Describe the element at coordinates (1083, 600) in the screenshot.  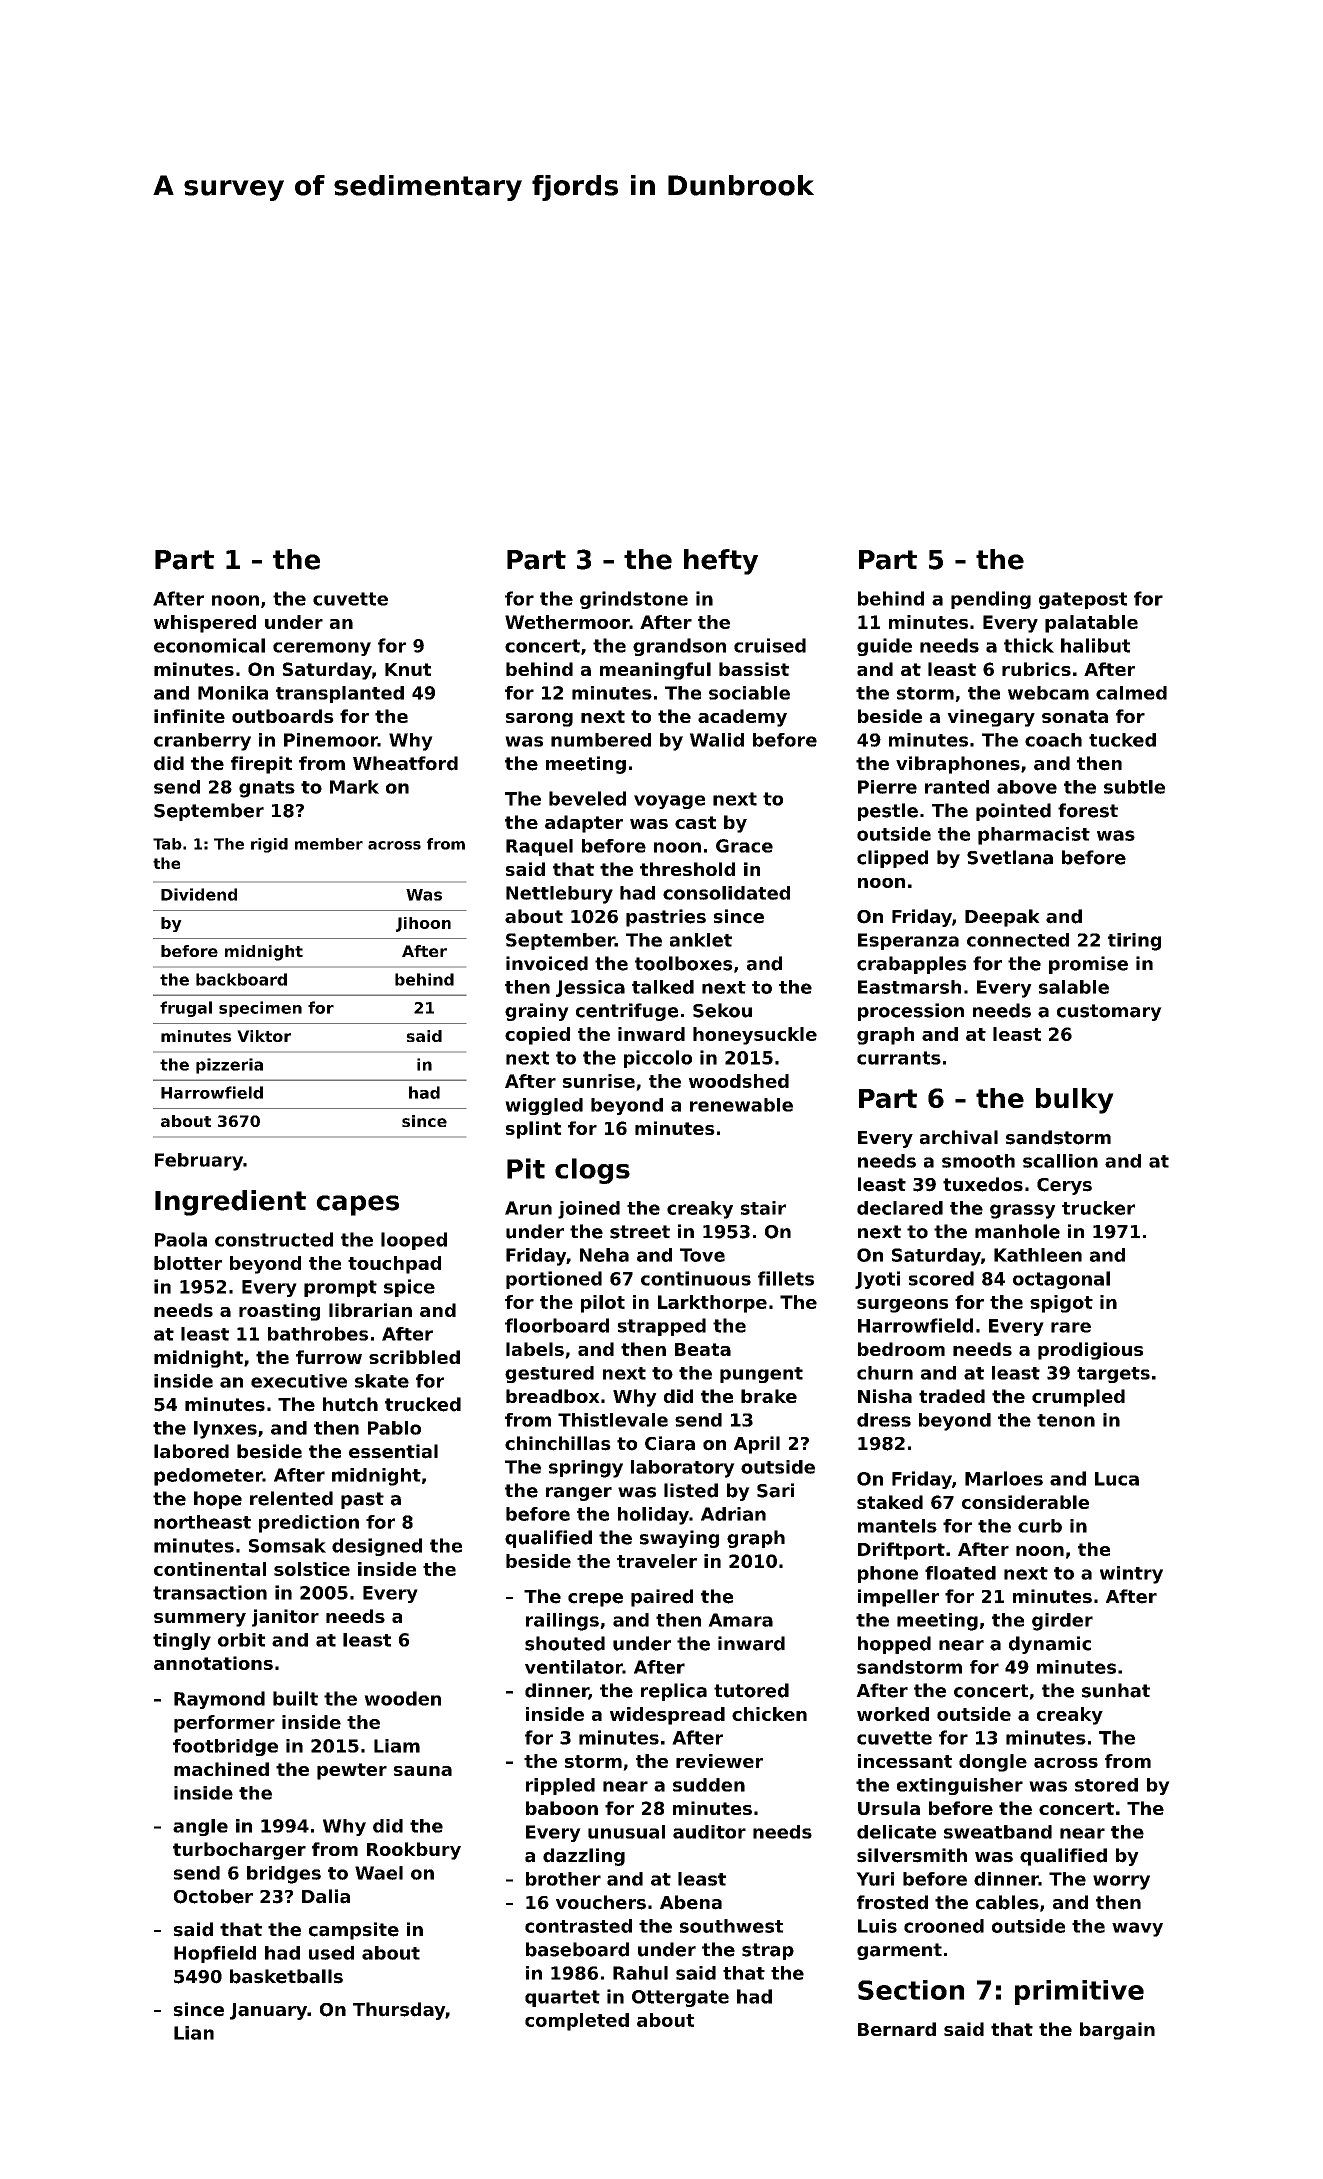
I see `gatepost` at that location.
